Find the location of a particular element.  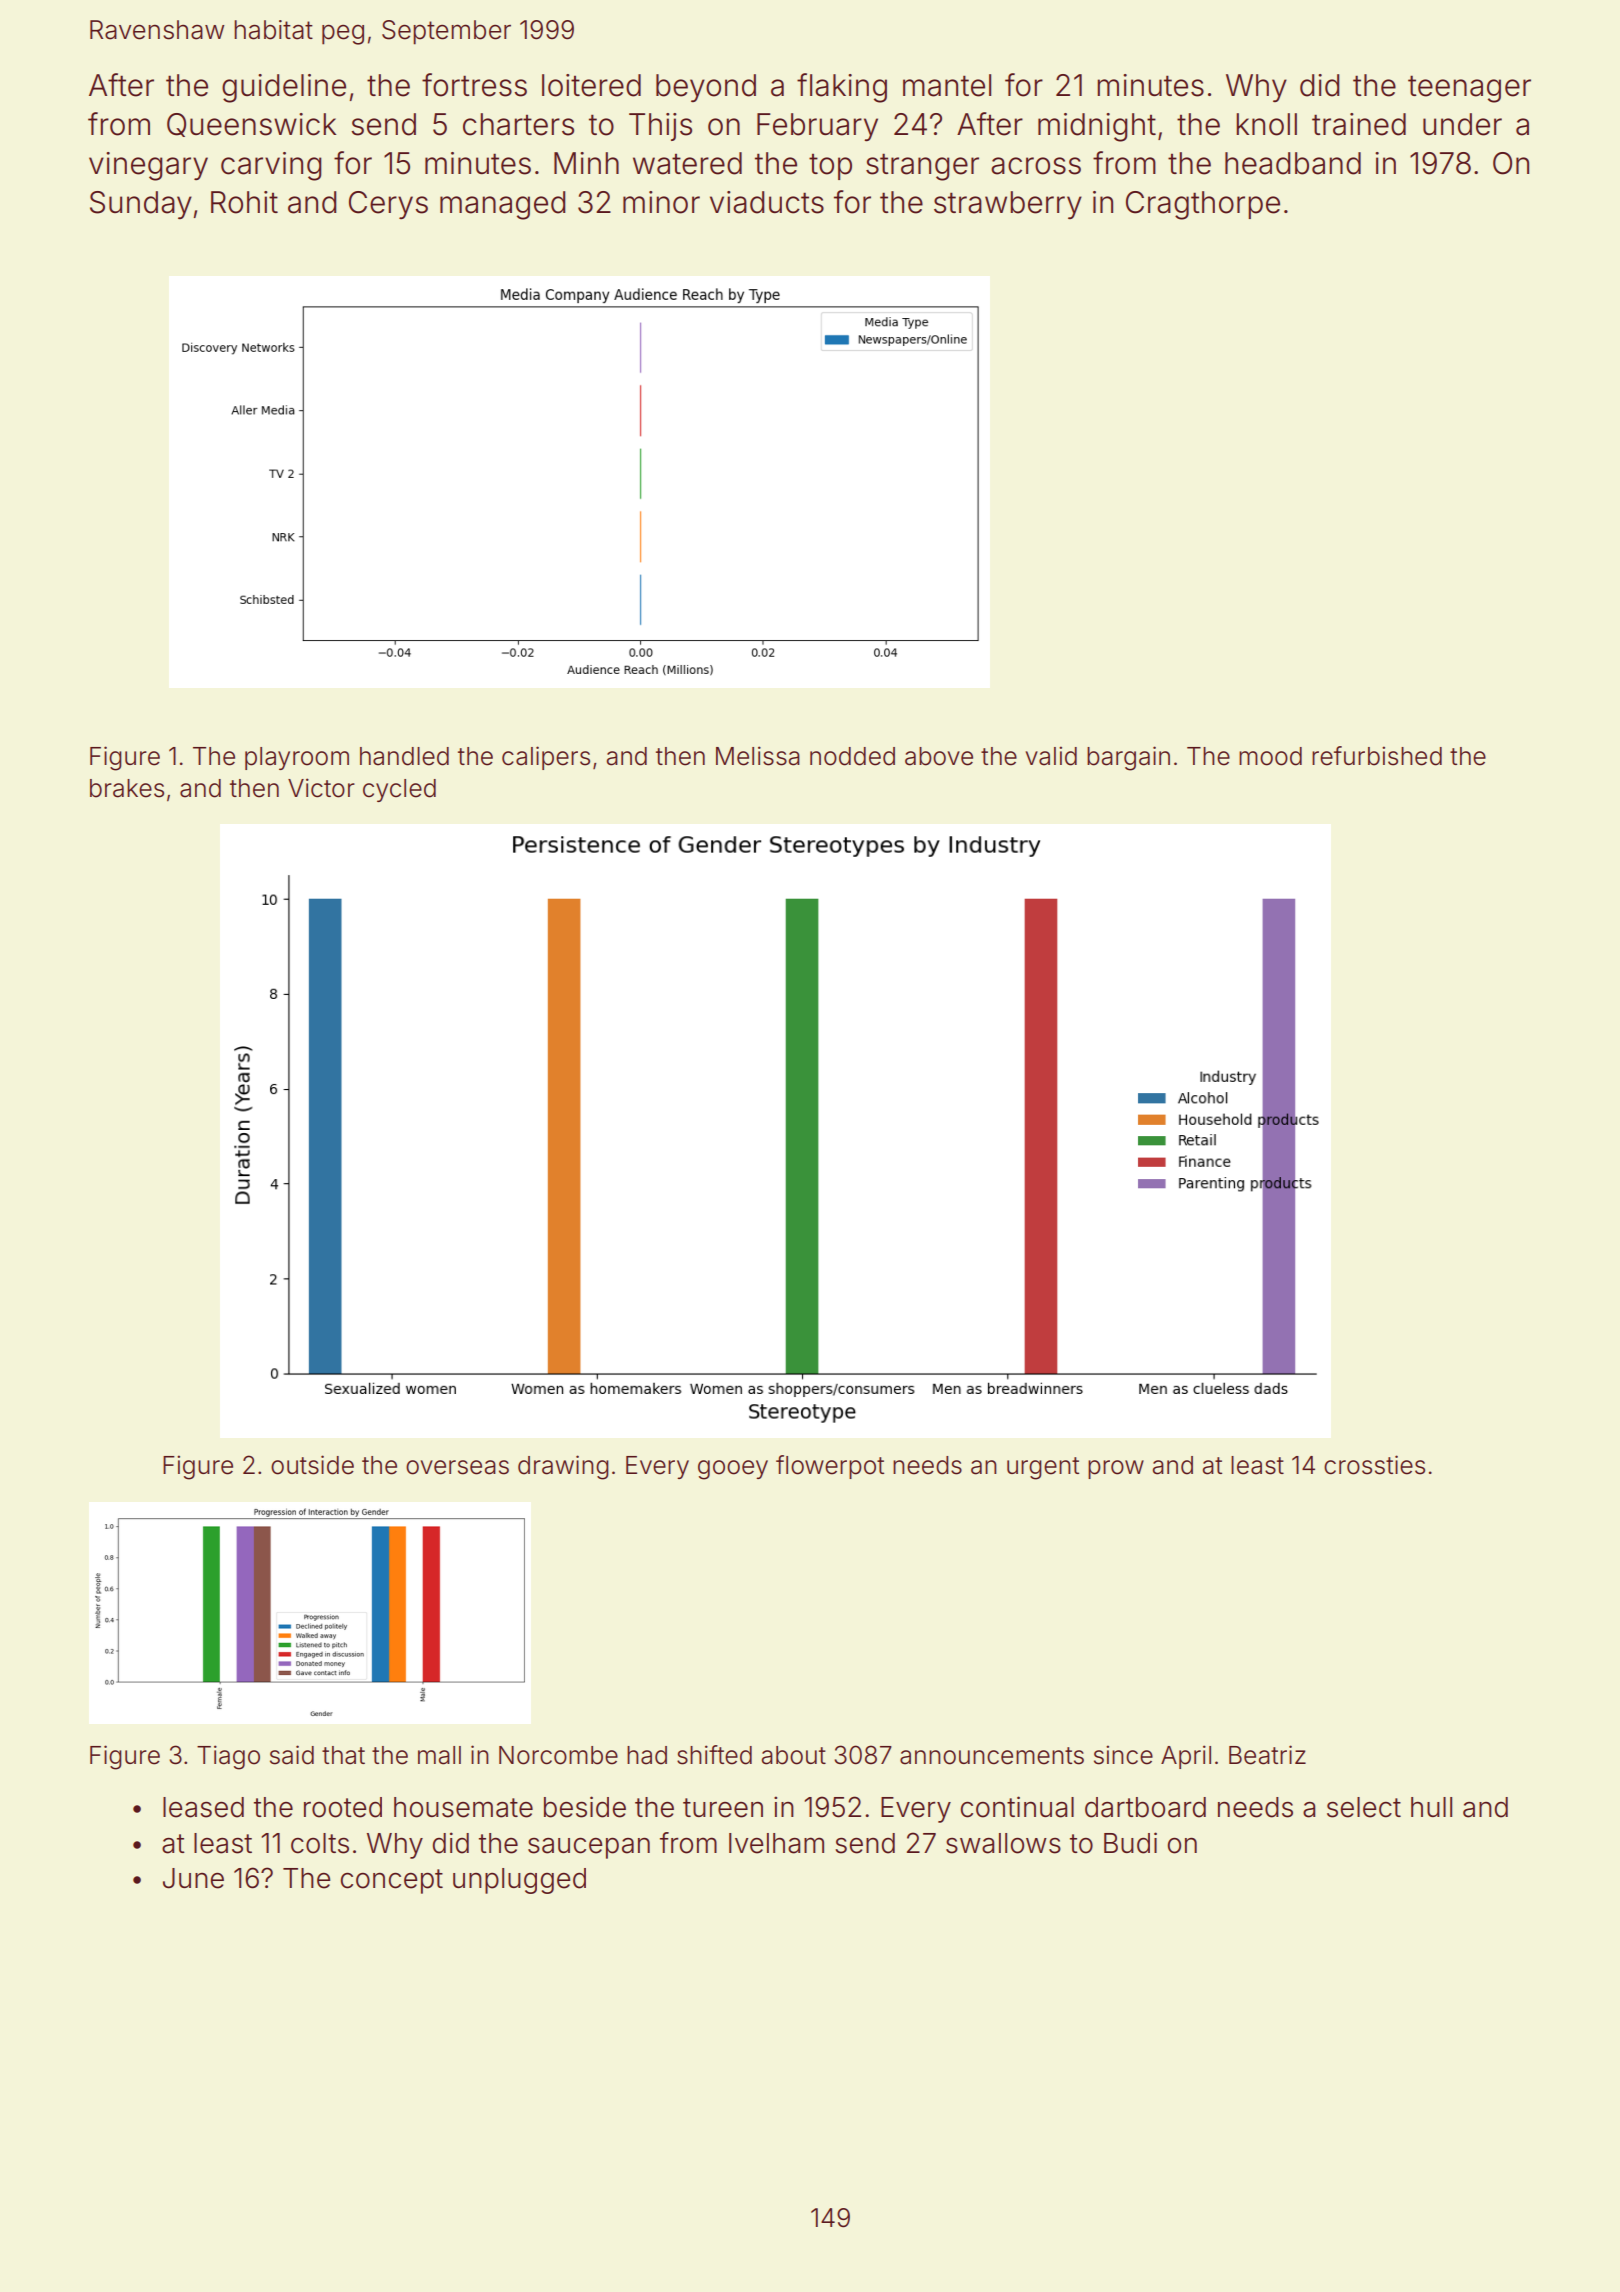

managed is located at coordinates (502, 205).
